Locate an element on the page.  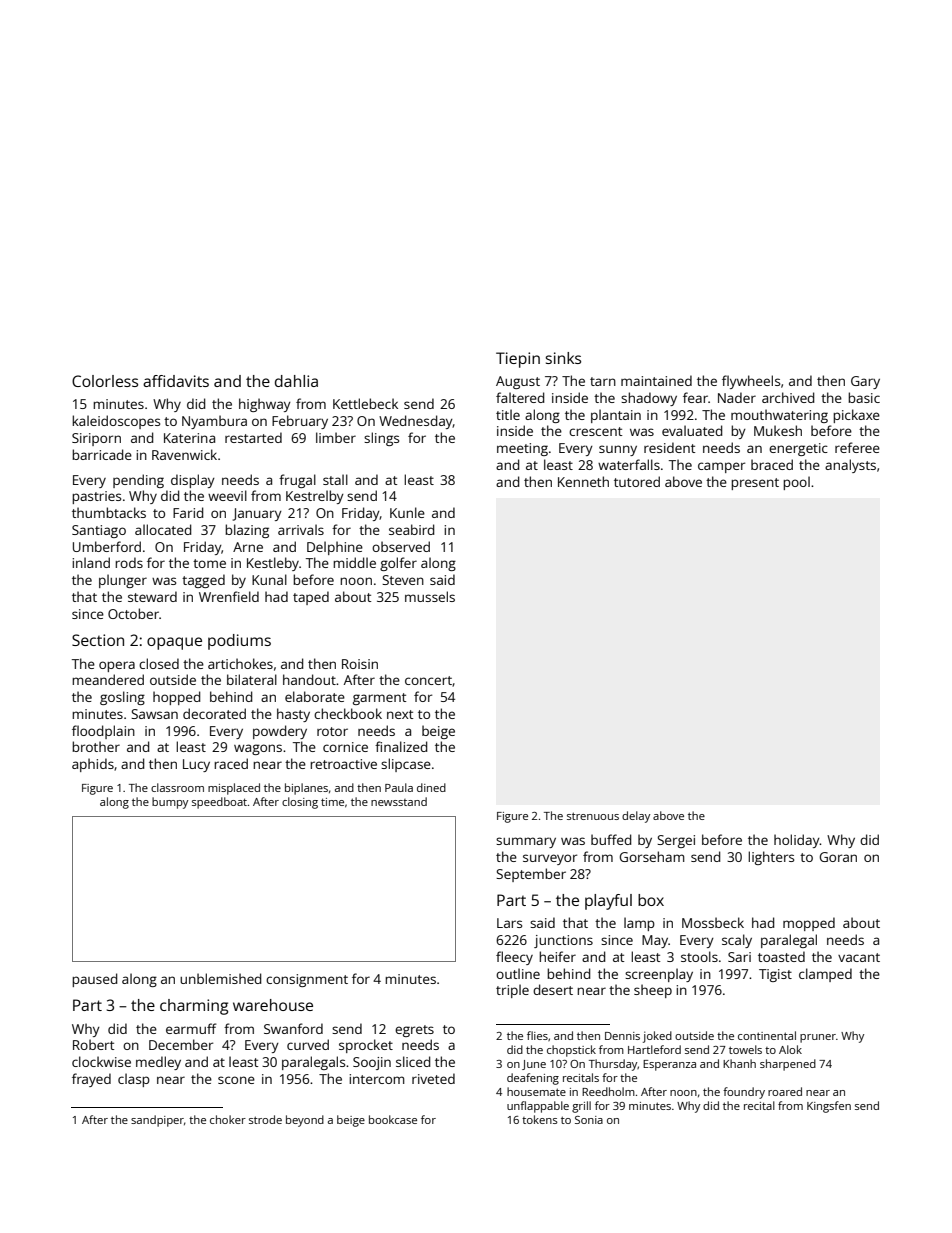
mussels is located at coordinates (430, 596).
